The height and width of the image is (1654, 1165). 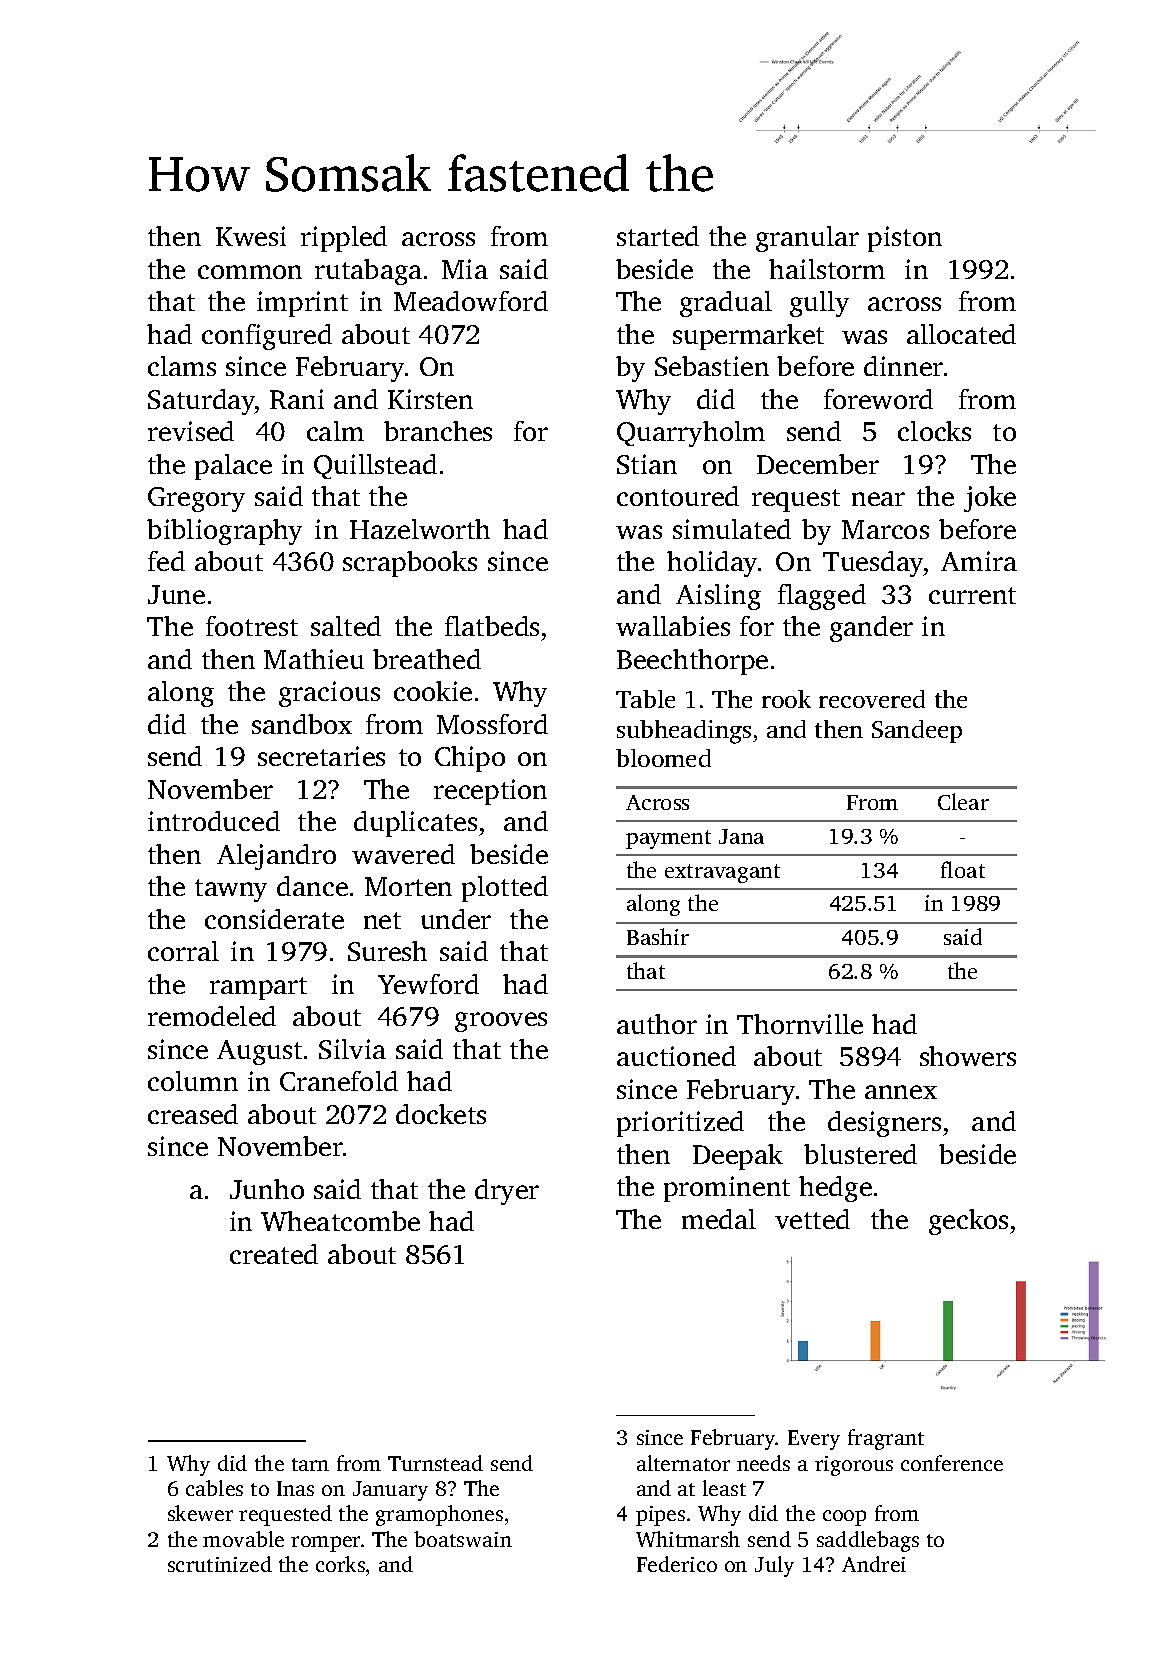 What do you see at coordinates (191, 431) in the image?
I see `revised` at bounding box center [191, 431].
